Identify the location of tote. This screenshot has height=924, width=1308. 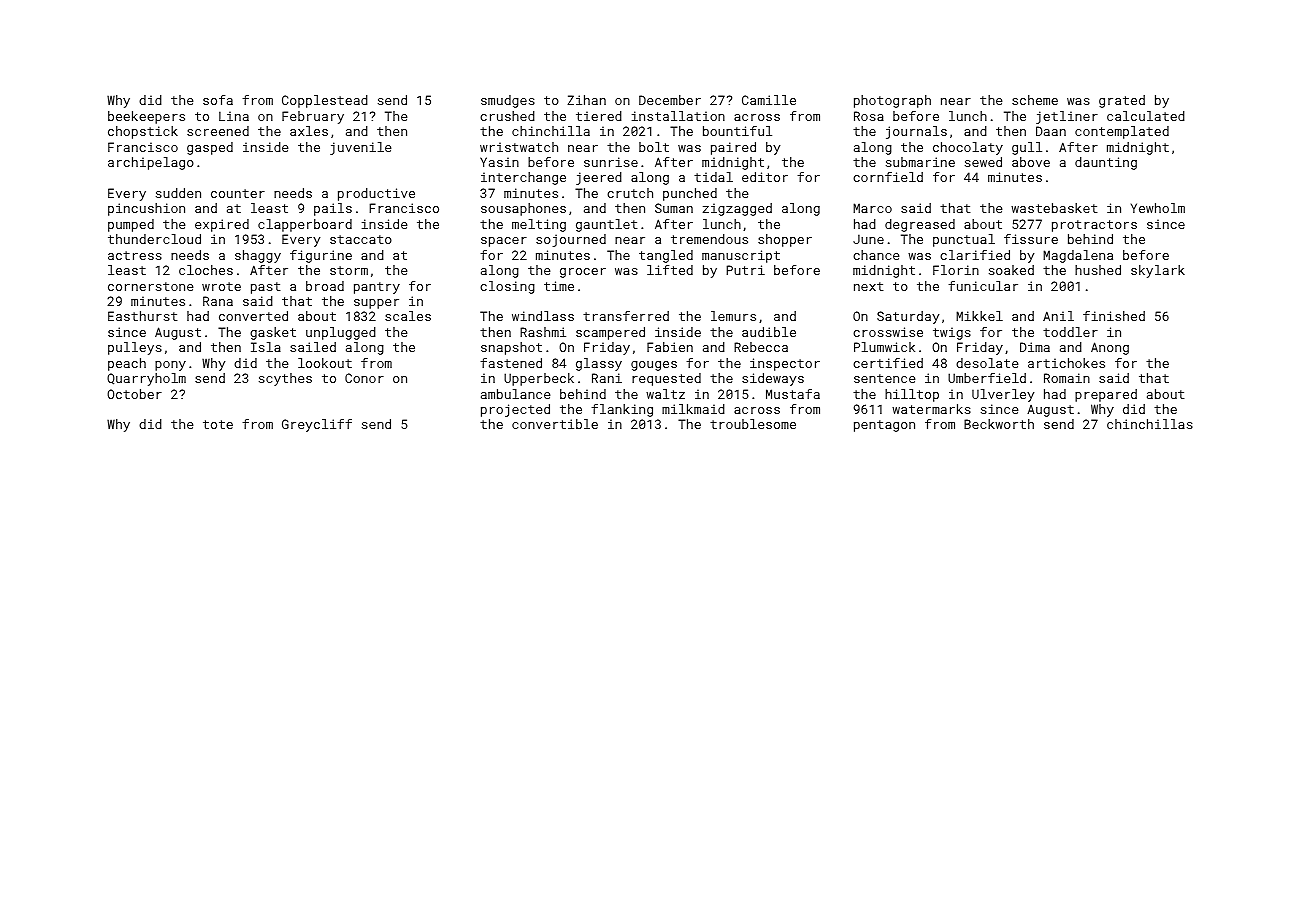
(218, 424).
